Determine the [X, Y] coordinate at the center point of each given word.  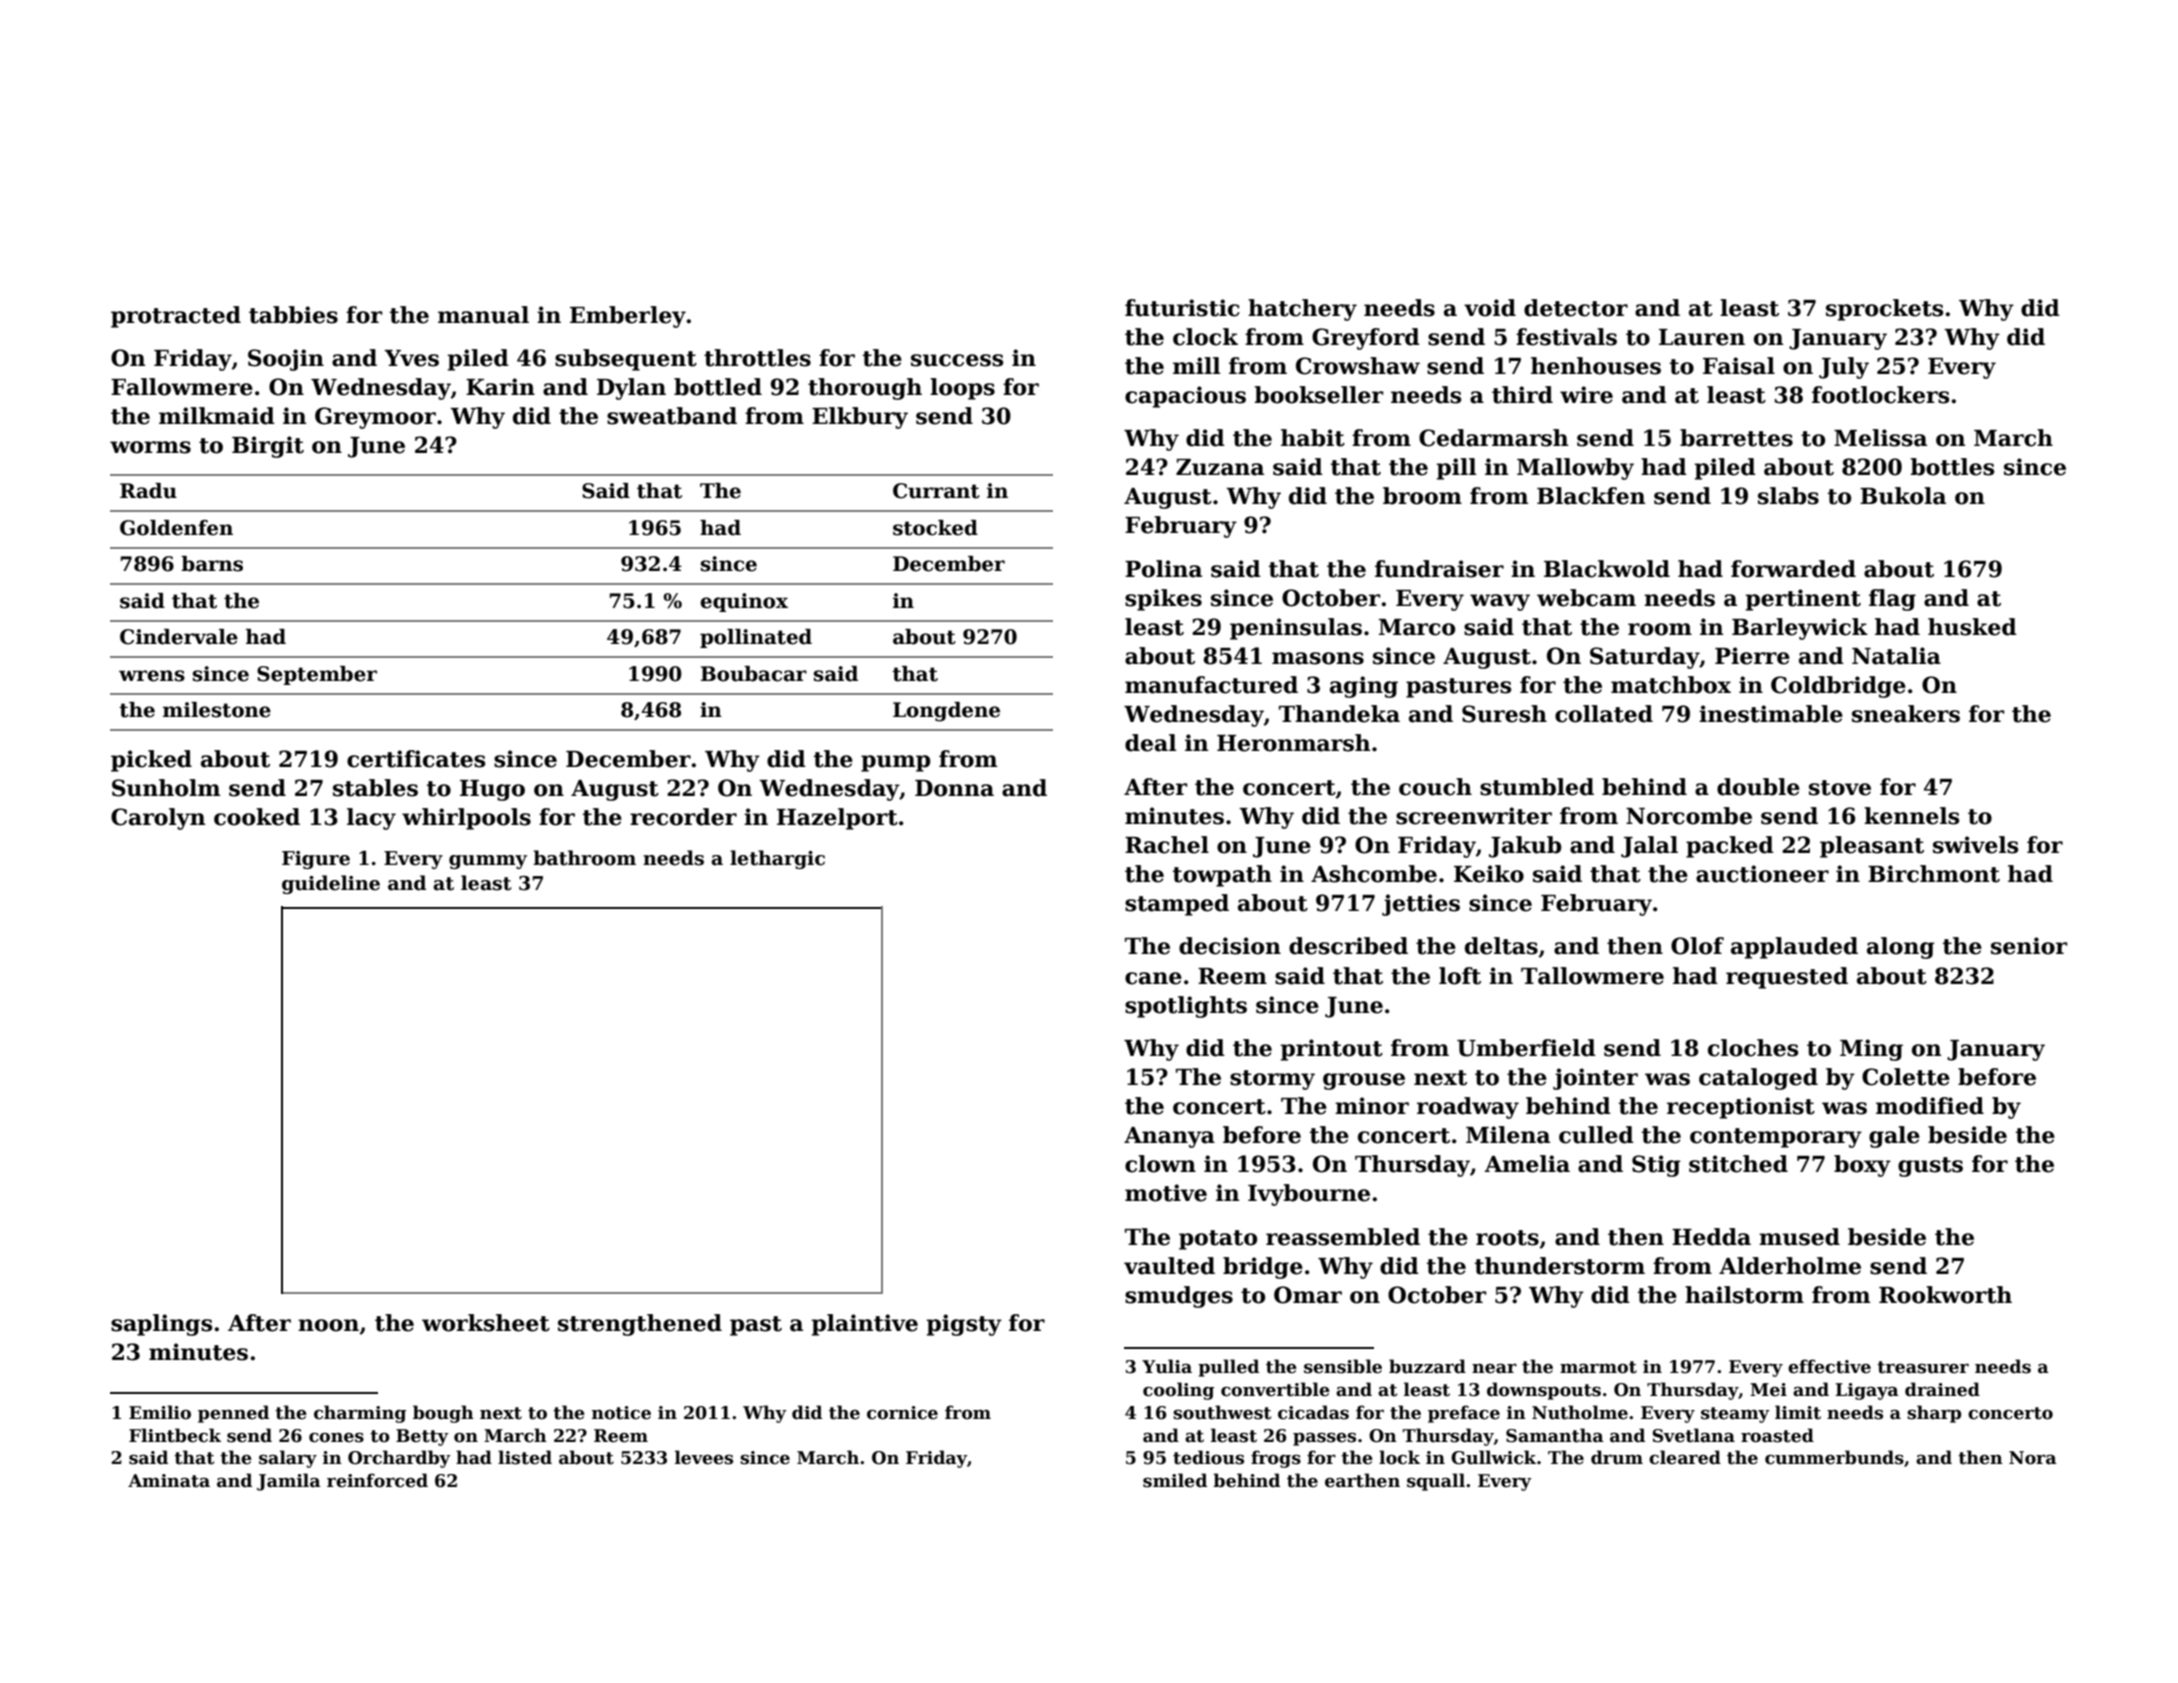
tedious [1208, 1457]
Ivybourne [1309, 1195]
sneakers [1906, 714]
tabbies [293, 315]
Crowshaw [1358, 366]
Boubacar [754, 674]
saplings [161, 1325]
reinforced [377, 1480]
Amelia [1527, 1164]
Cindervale [179, 637]
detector [1576, 308]
